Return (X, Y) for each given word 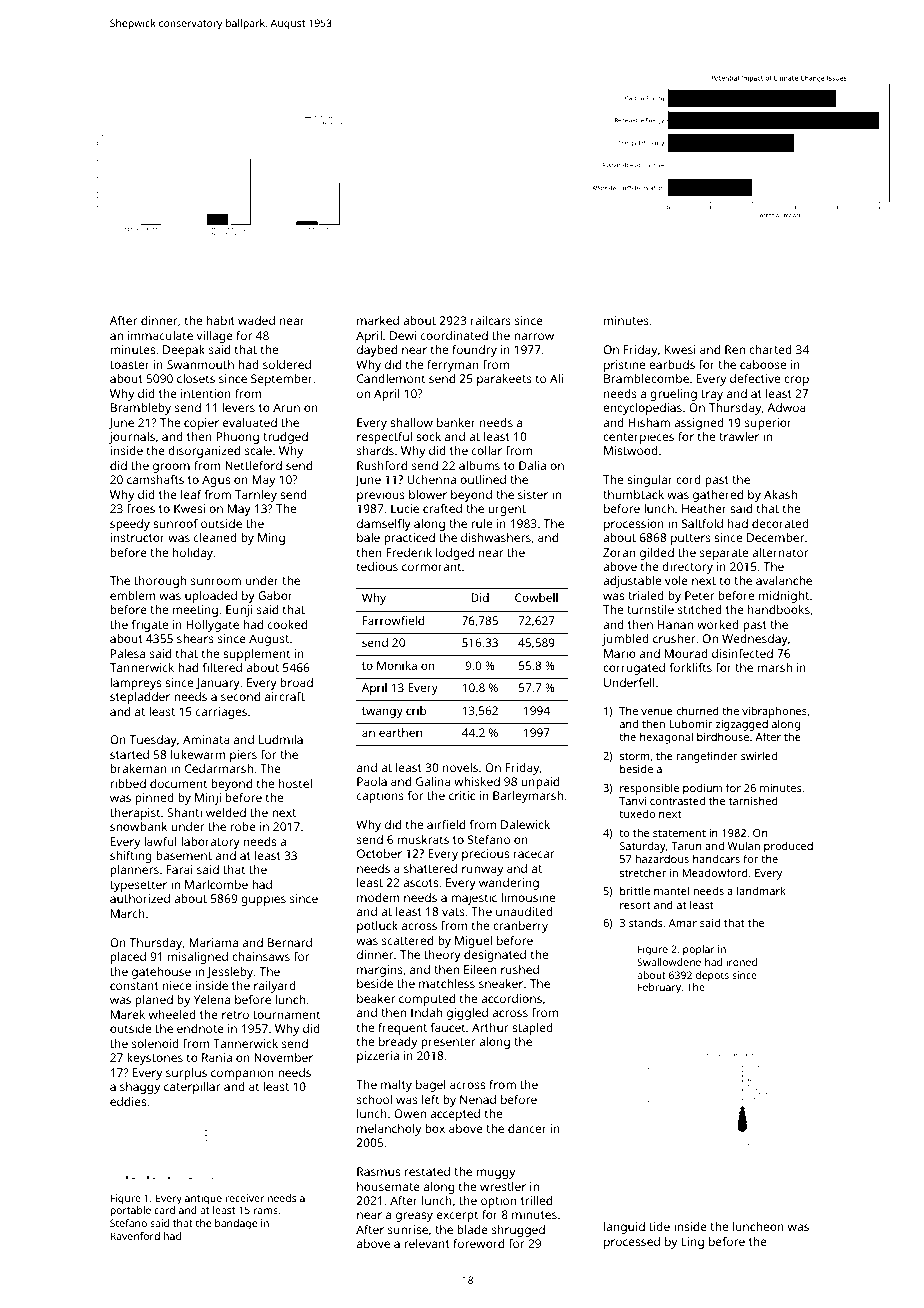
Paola (372, 781)
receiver (244, 1198)
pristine (624, 366)
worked (718, 624)
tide (659, 1226)
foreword (478, 1243)
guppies (263, 900)
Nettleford (253, 465)
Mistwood (631, 450)
